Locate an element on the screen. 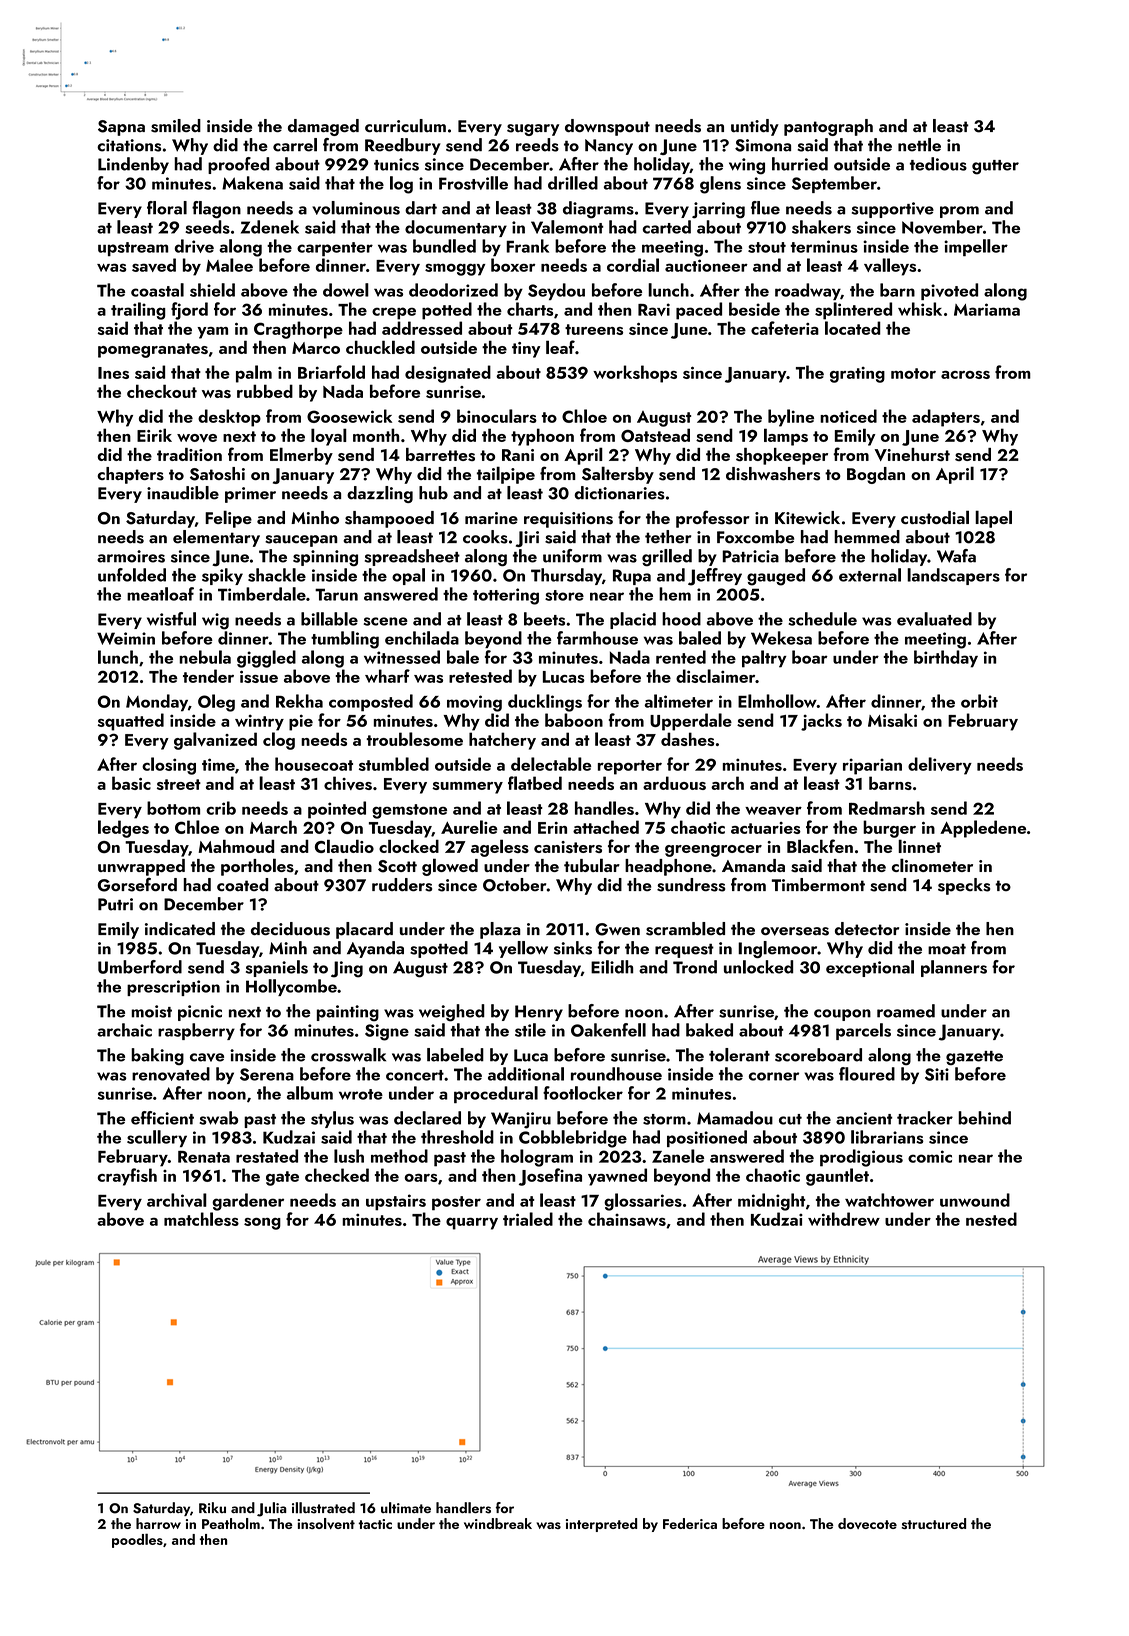 This screenshot has width=1129, height=1636. birthday is located at coordinates (946, 659).
